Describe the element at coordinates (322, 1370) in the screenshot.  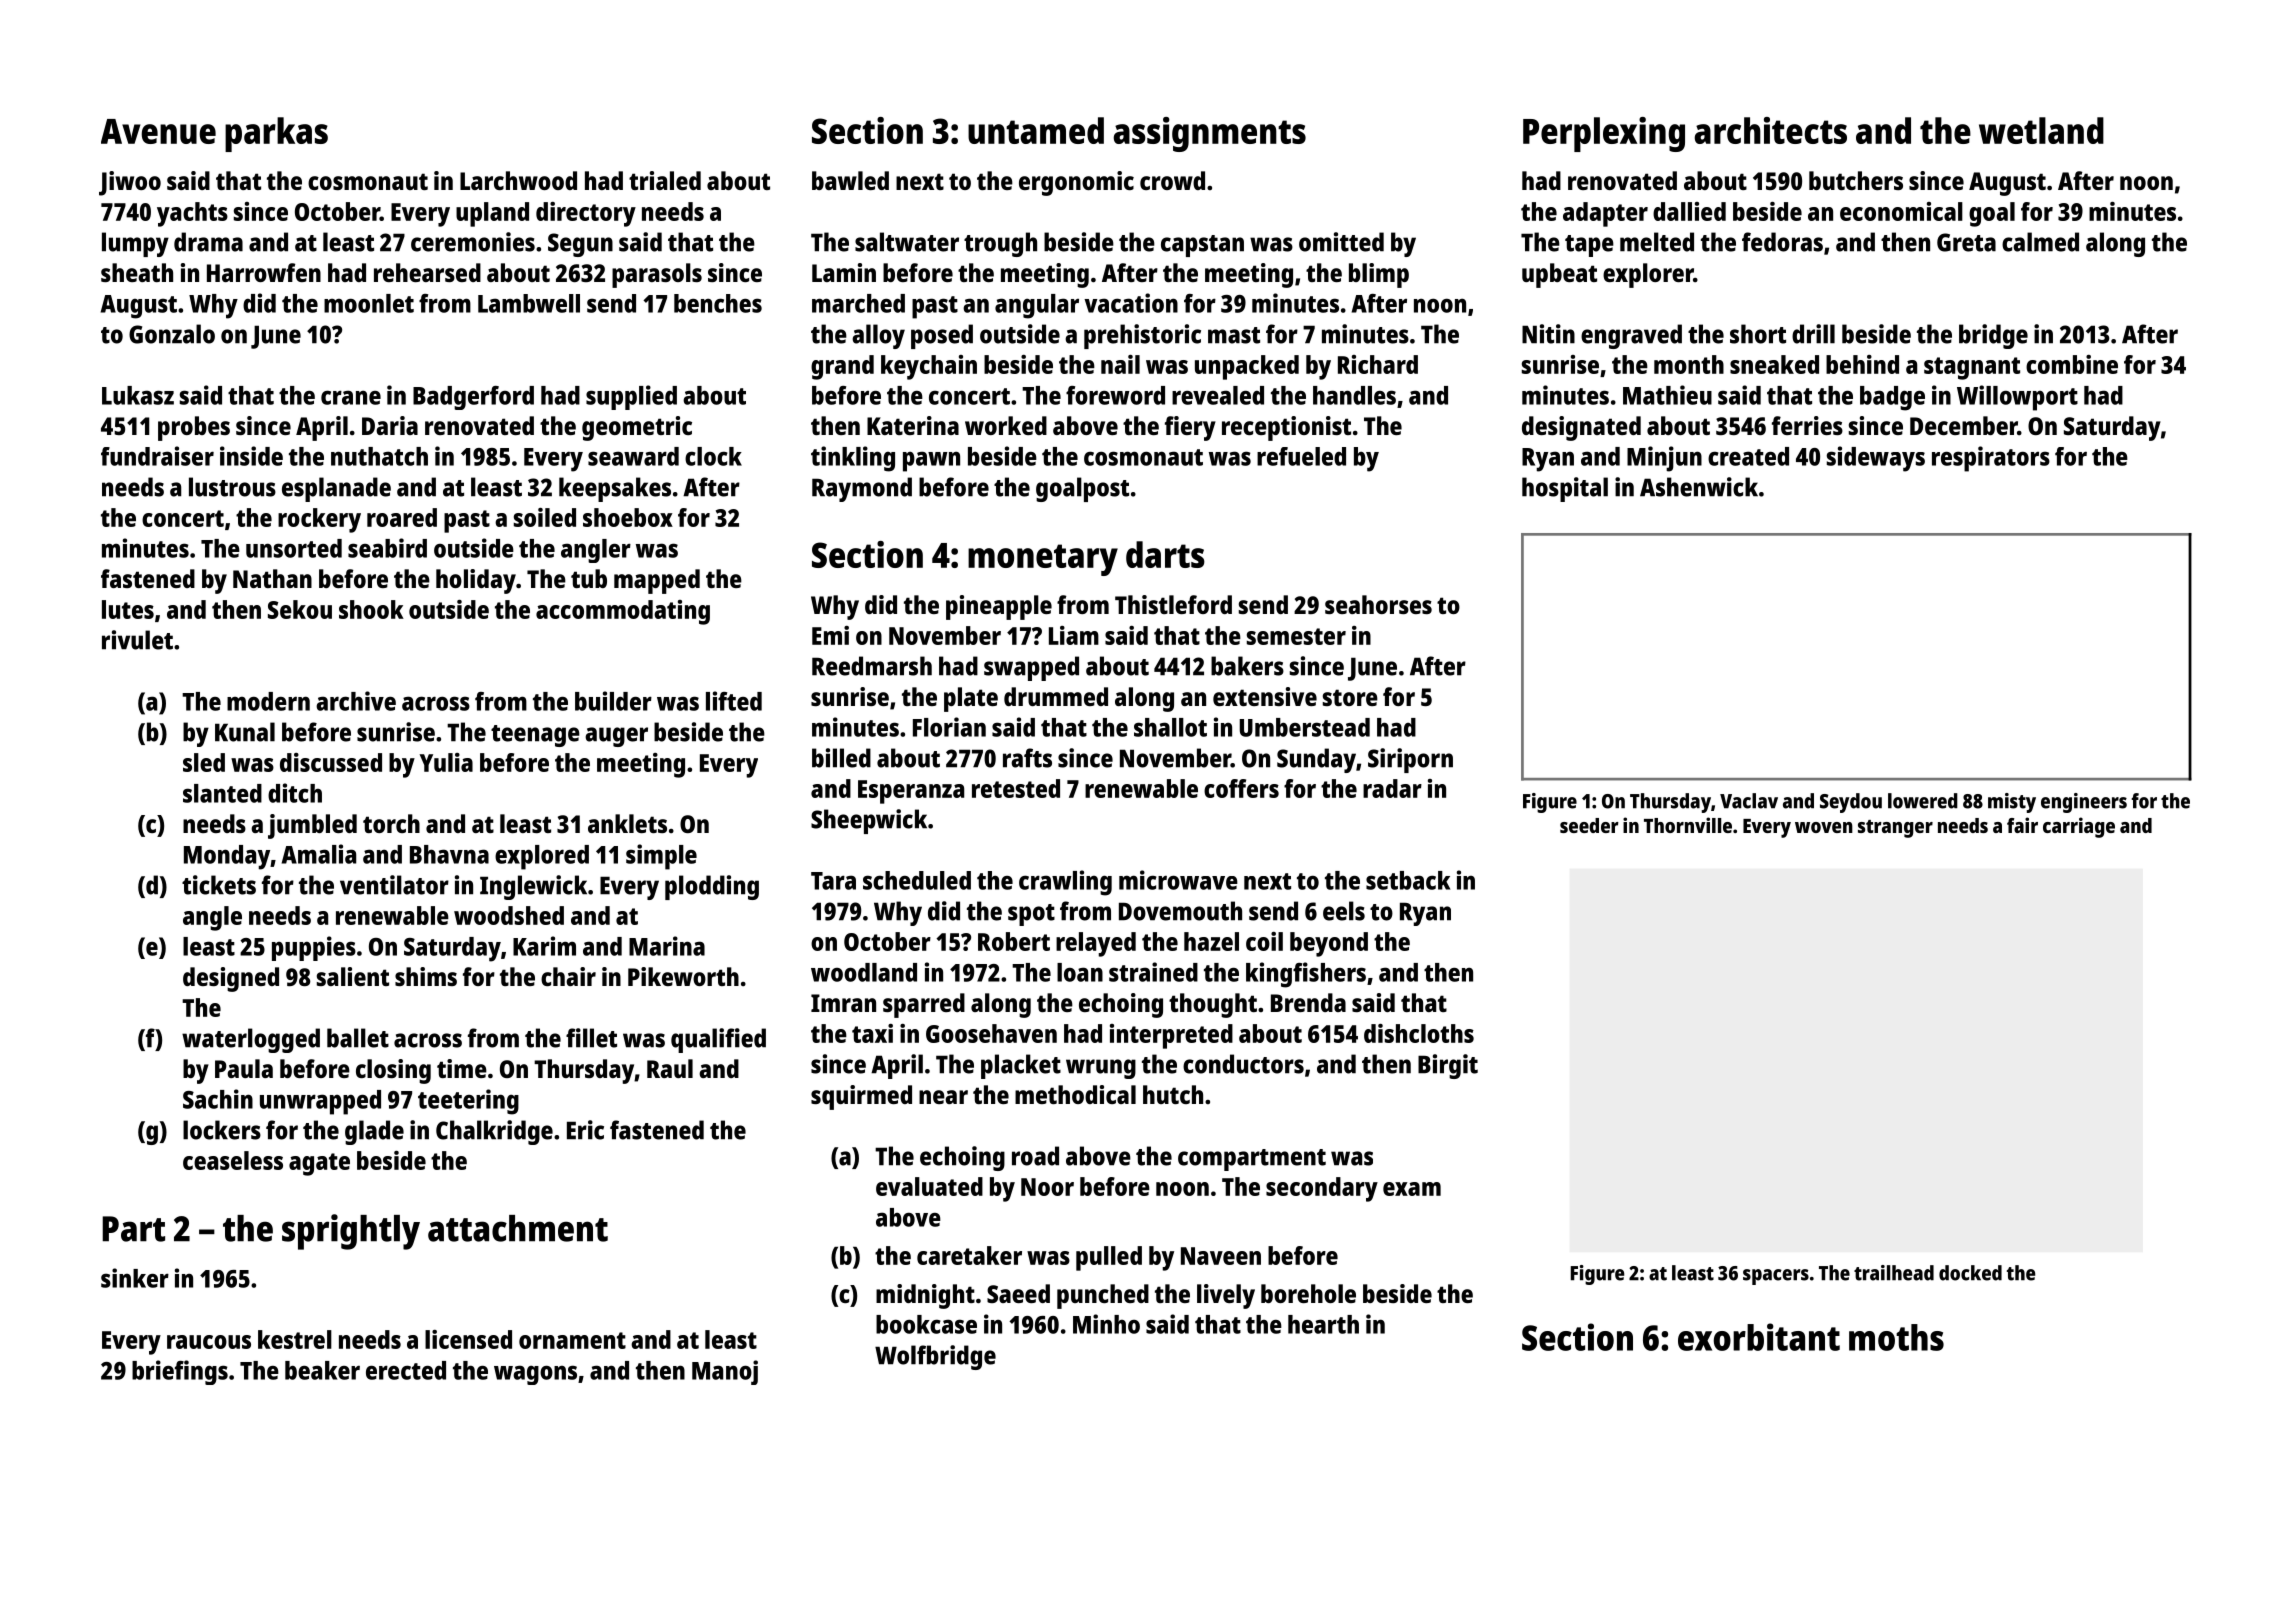
I see `beaker` at that location.
